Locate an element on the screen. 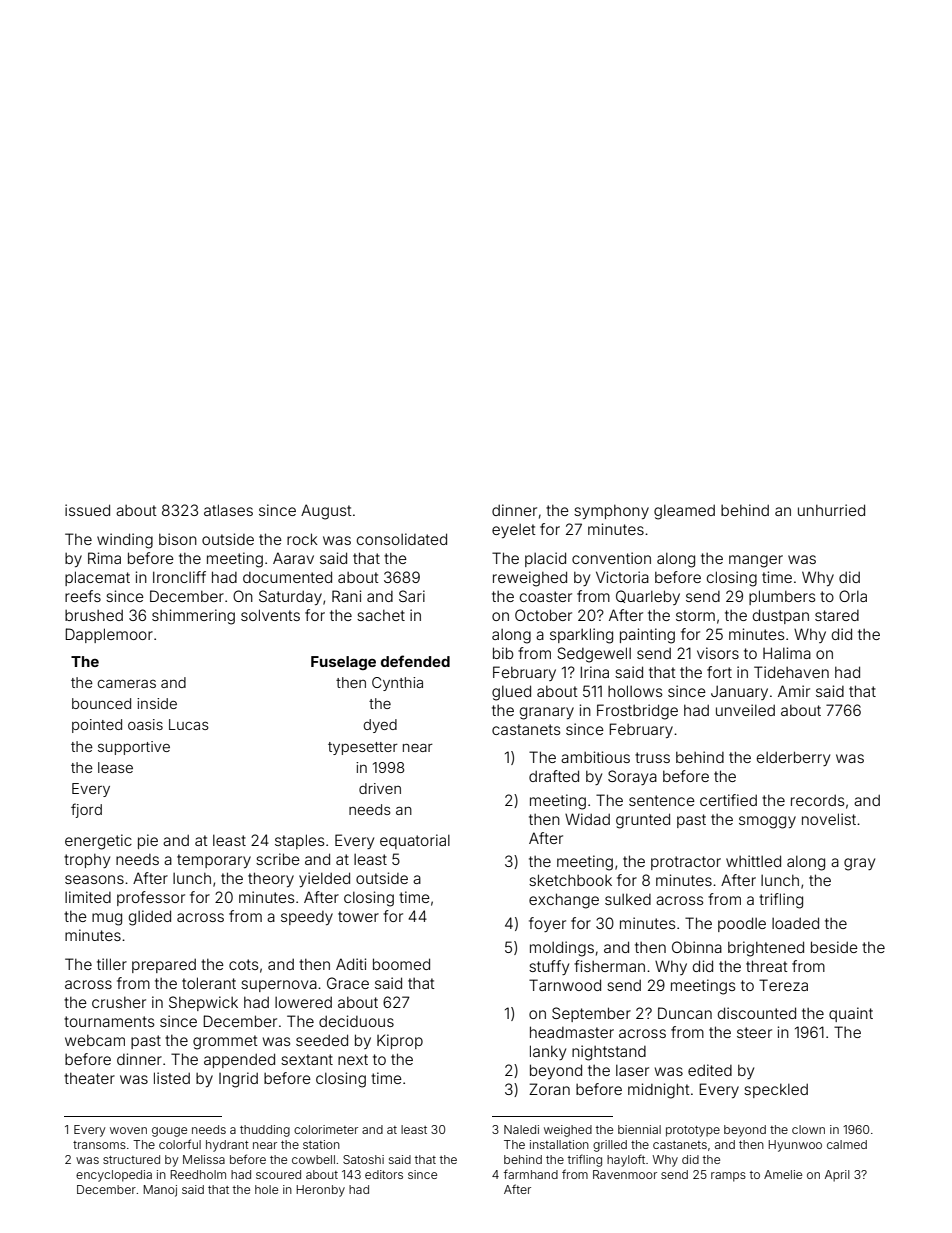  Reedholm is located at coordinates (198, 1174).
